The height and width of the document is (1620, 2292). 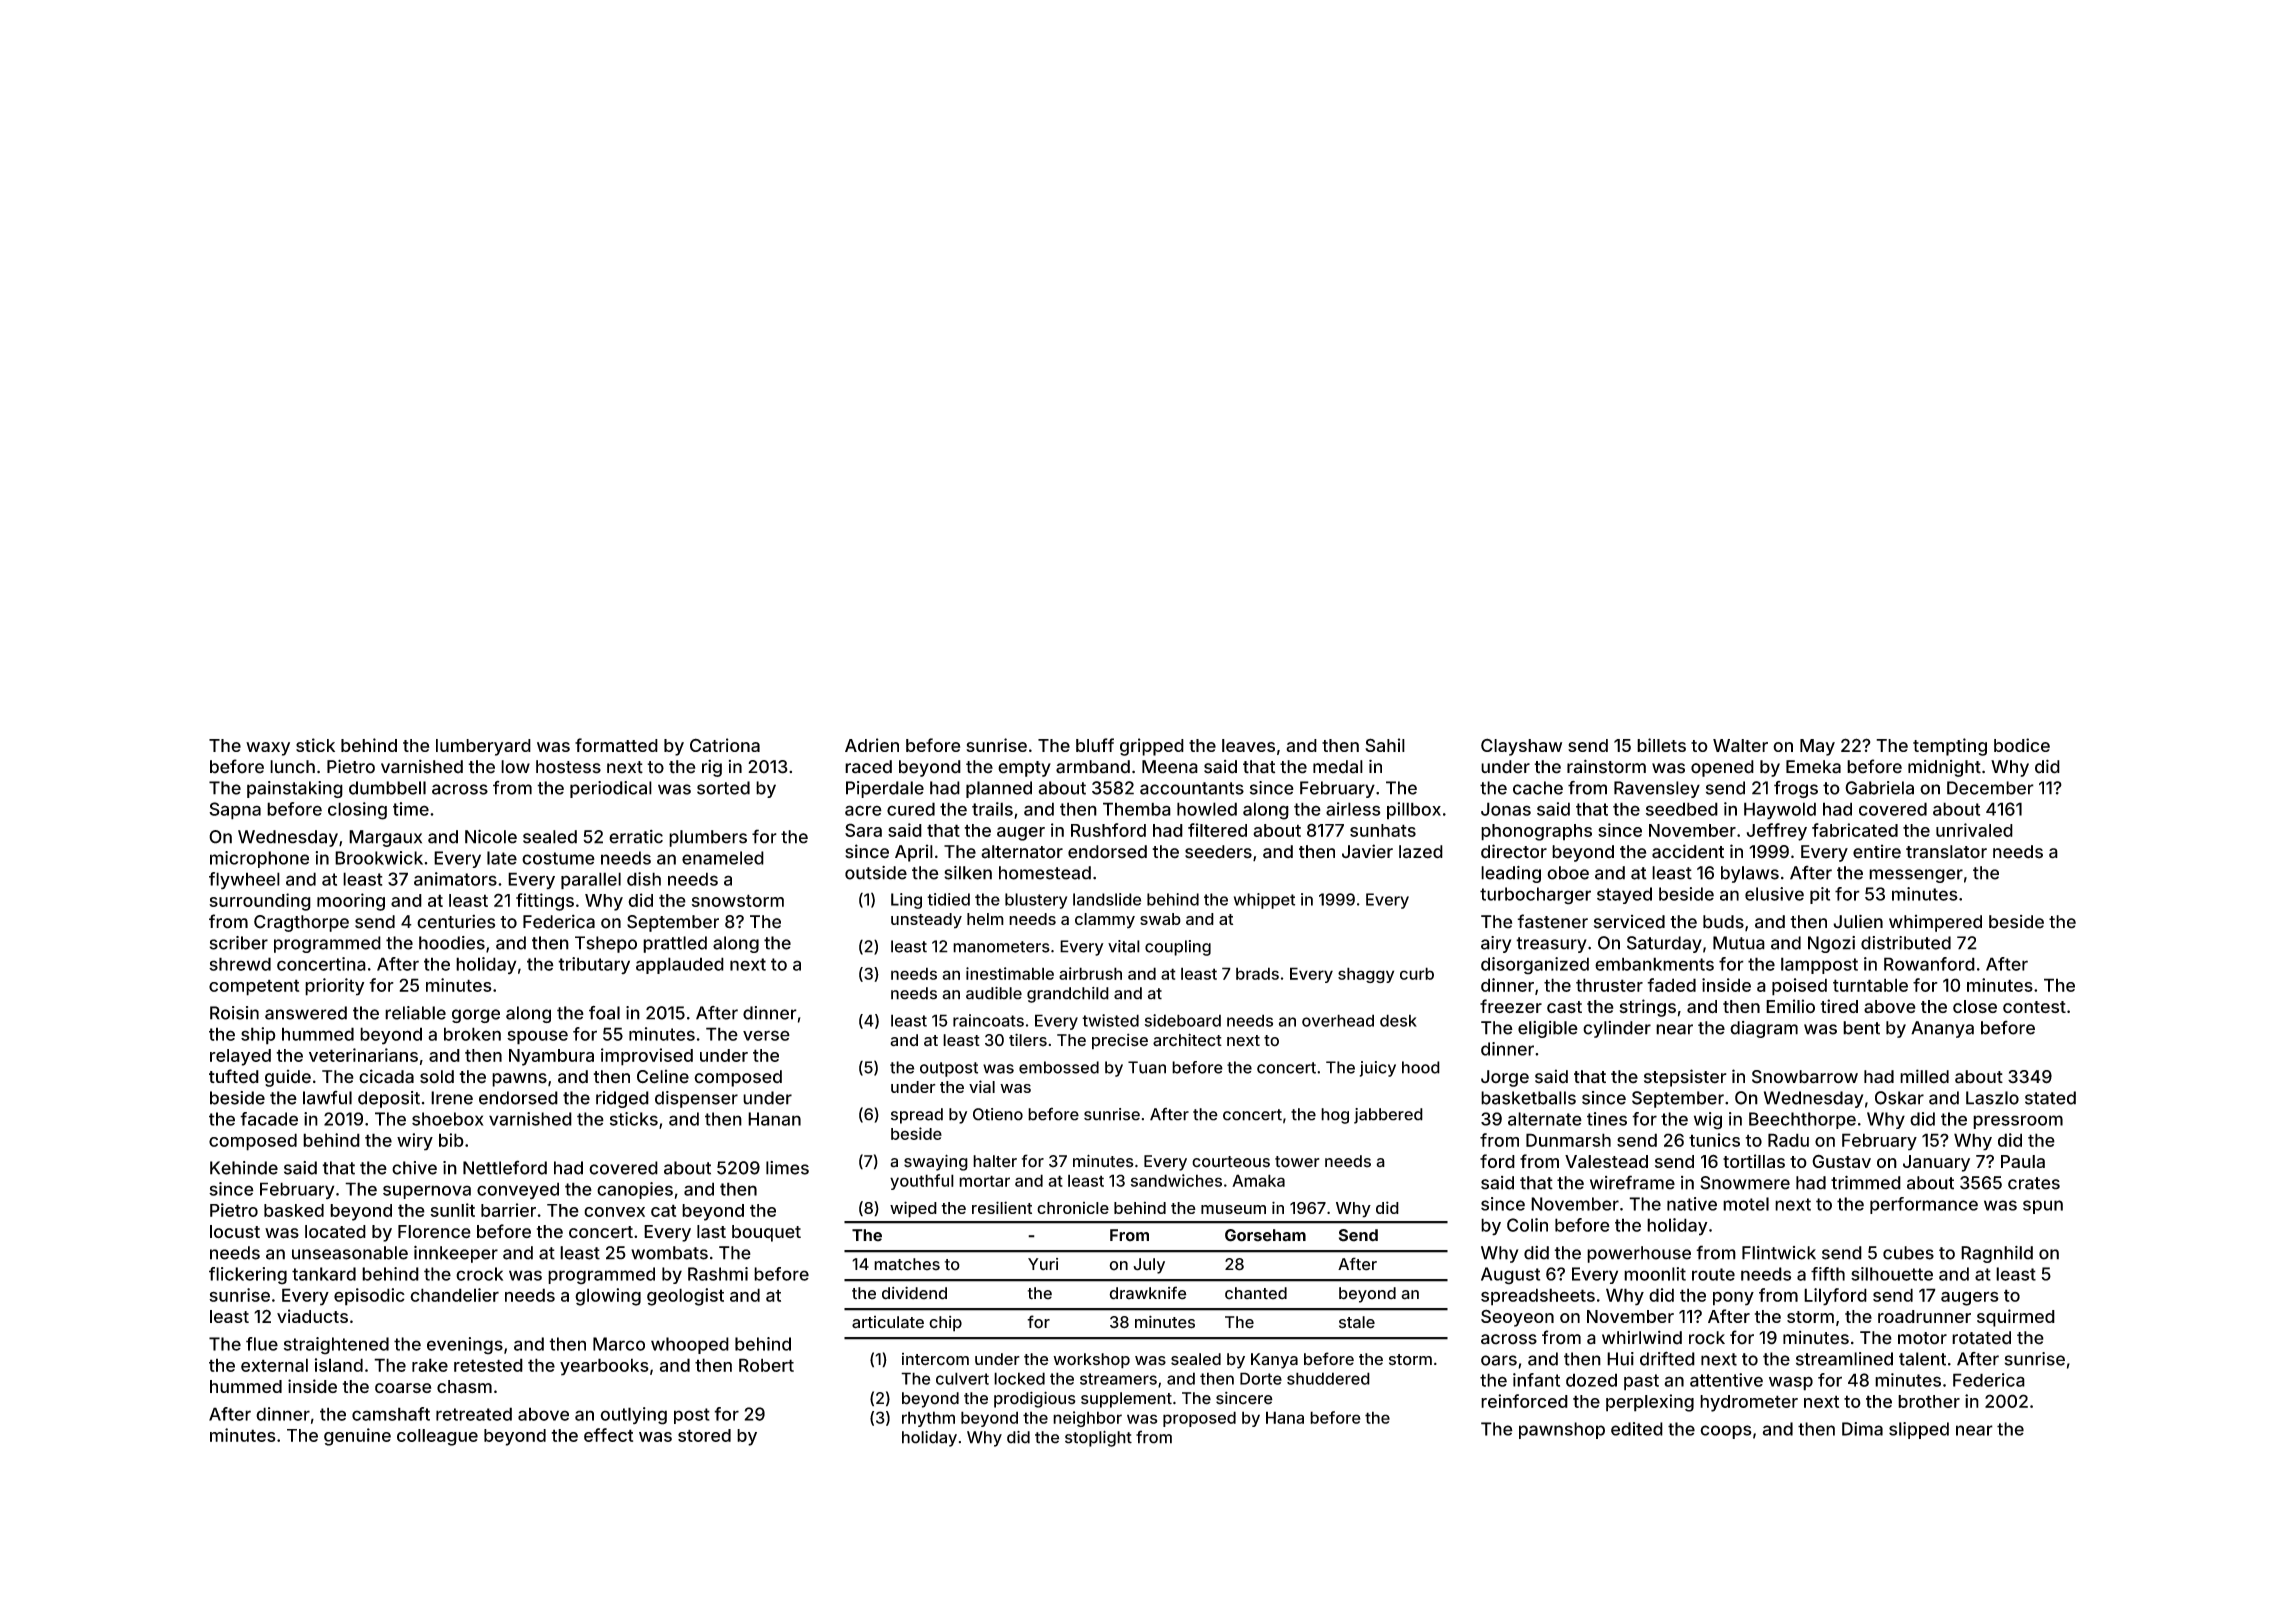 What do you see at coordinates (1264, 901) in the document?
I see `whippet` at bounding box center [1264, 901].
